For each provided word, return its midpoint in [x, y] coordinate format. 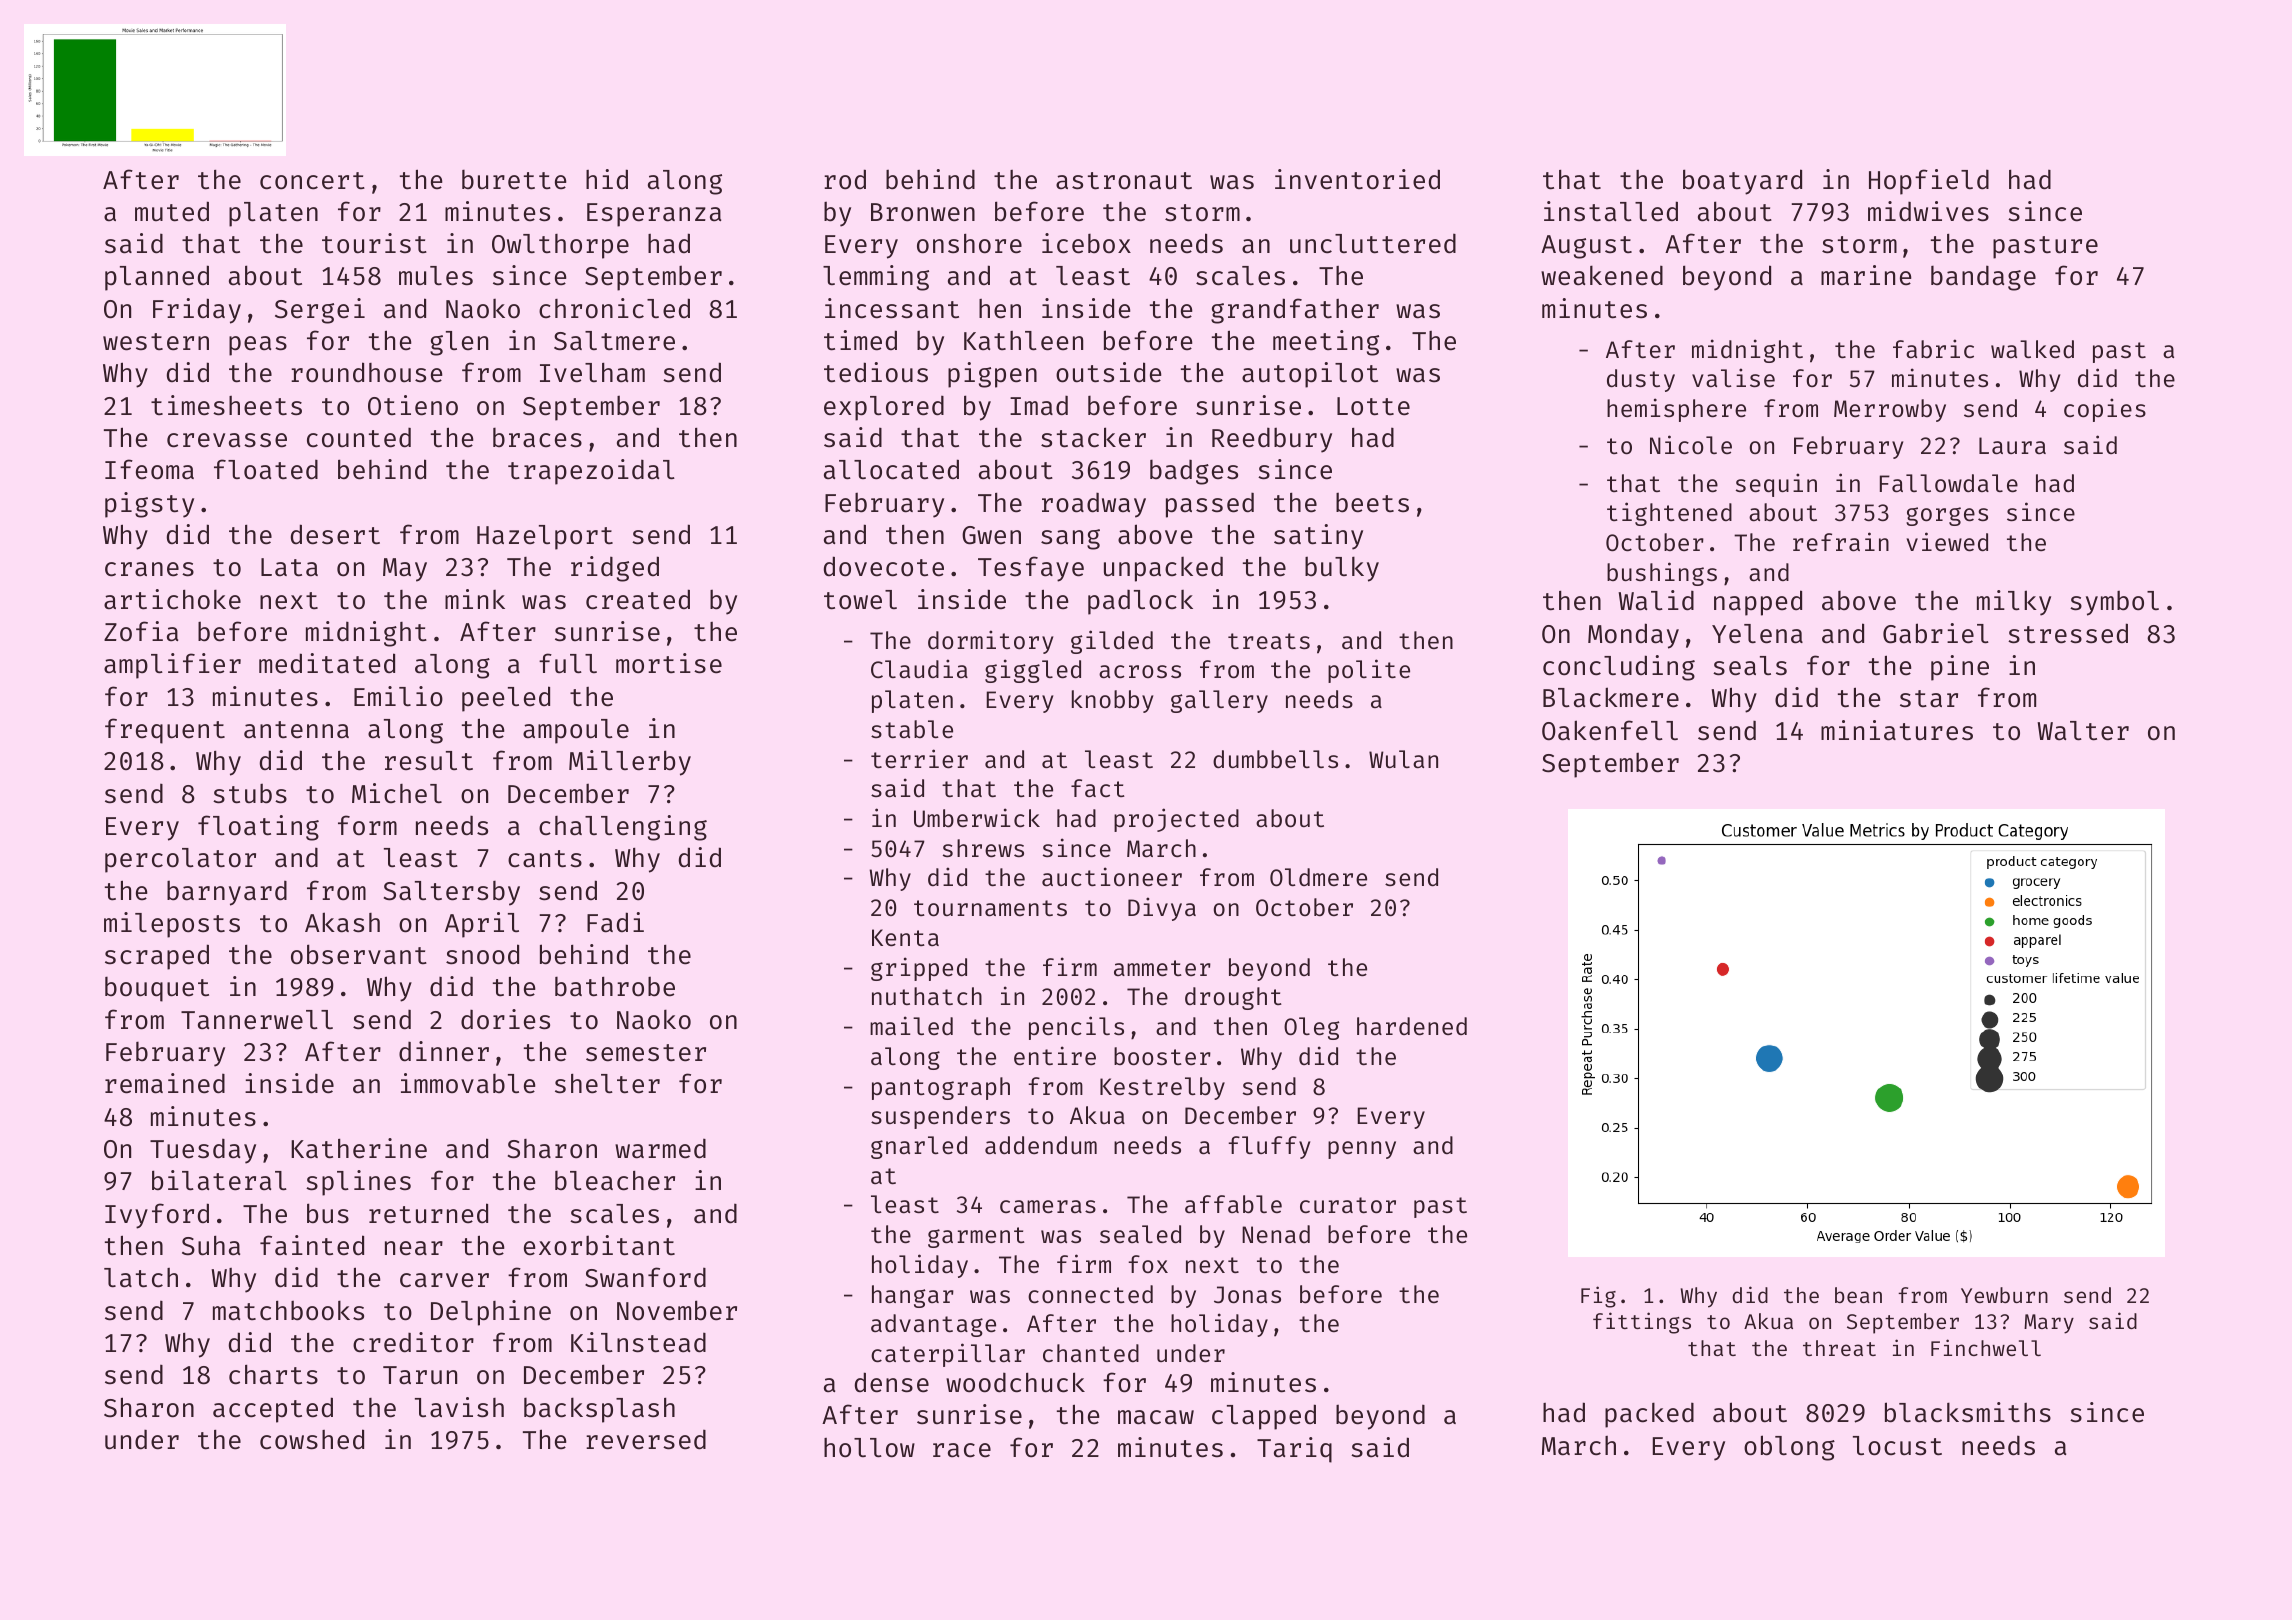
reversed [646, 1440]
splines [358, 1183]
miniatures [1897, 730]
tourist [374, 243]
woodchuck [1015, 1382]
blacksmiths [1968, 1412]
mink [475, 599]
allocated [891, 469]
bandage [1983, 278]
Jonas [1247, 1295]
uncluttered [1373, 244]
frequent [165, 731]
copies [2105, 410]
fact [1098, 788]
